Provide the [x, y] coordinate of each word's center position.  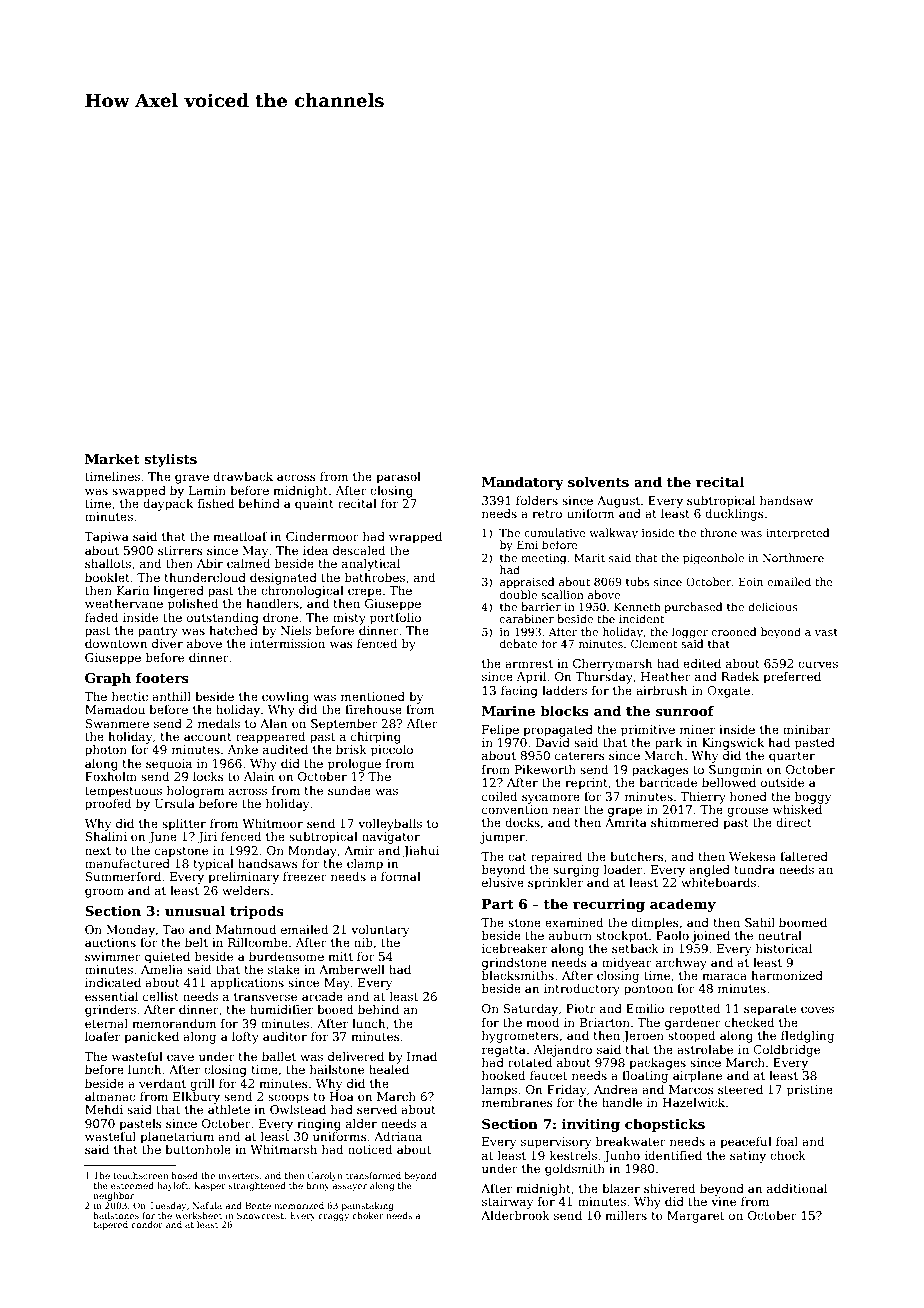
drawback [243, 476]
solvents [598, 481]
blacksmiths [518, 975]
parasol [398, 478]
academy [683, 905]
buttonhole [198, 1149]
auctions [110, 942]
